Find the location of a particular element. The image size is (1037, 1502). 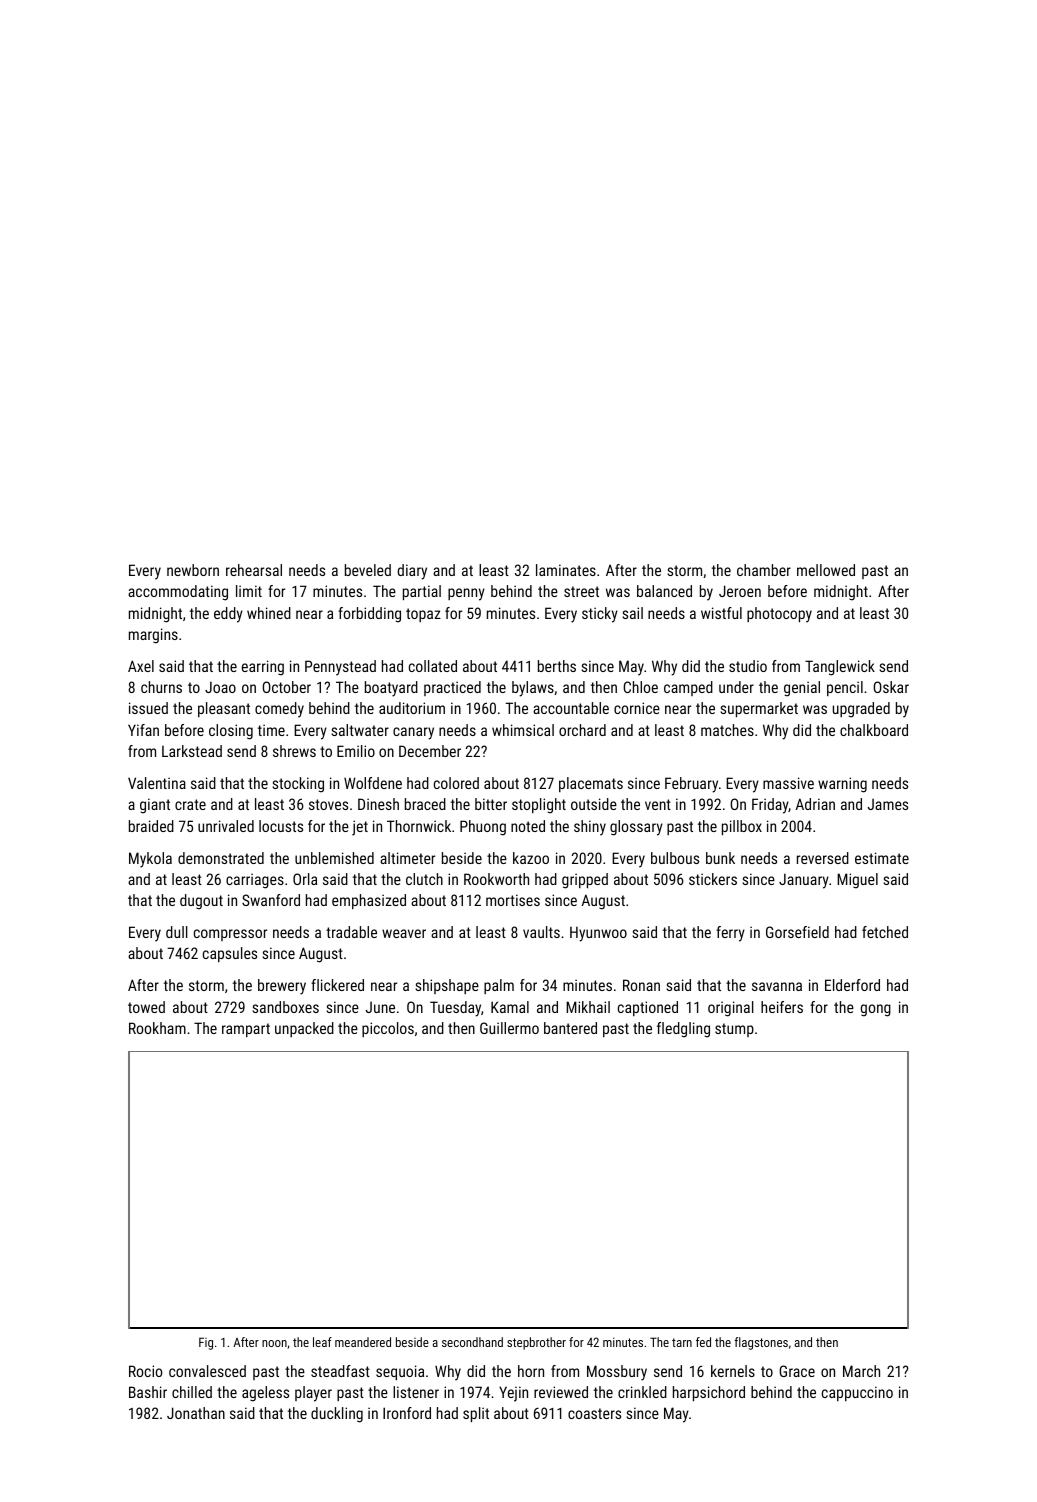

weaver is located at coordinates (404, 933).
